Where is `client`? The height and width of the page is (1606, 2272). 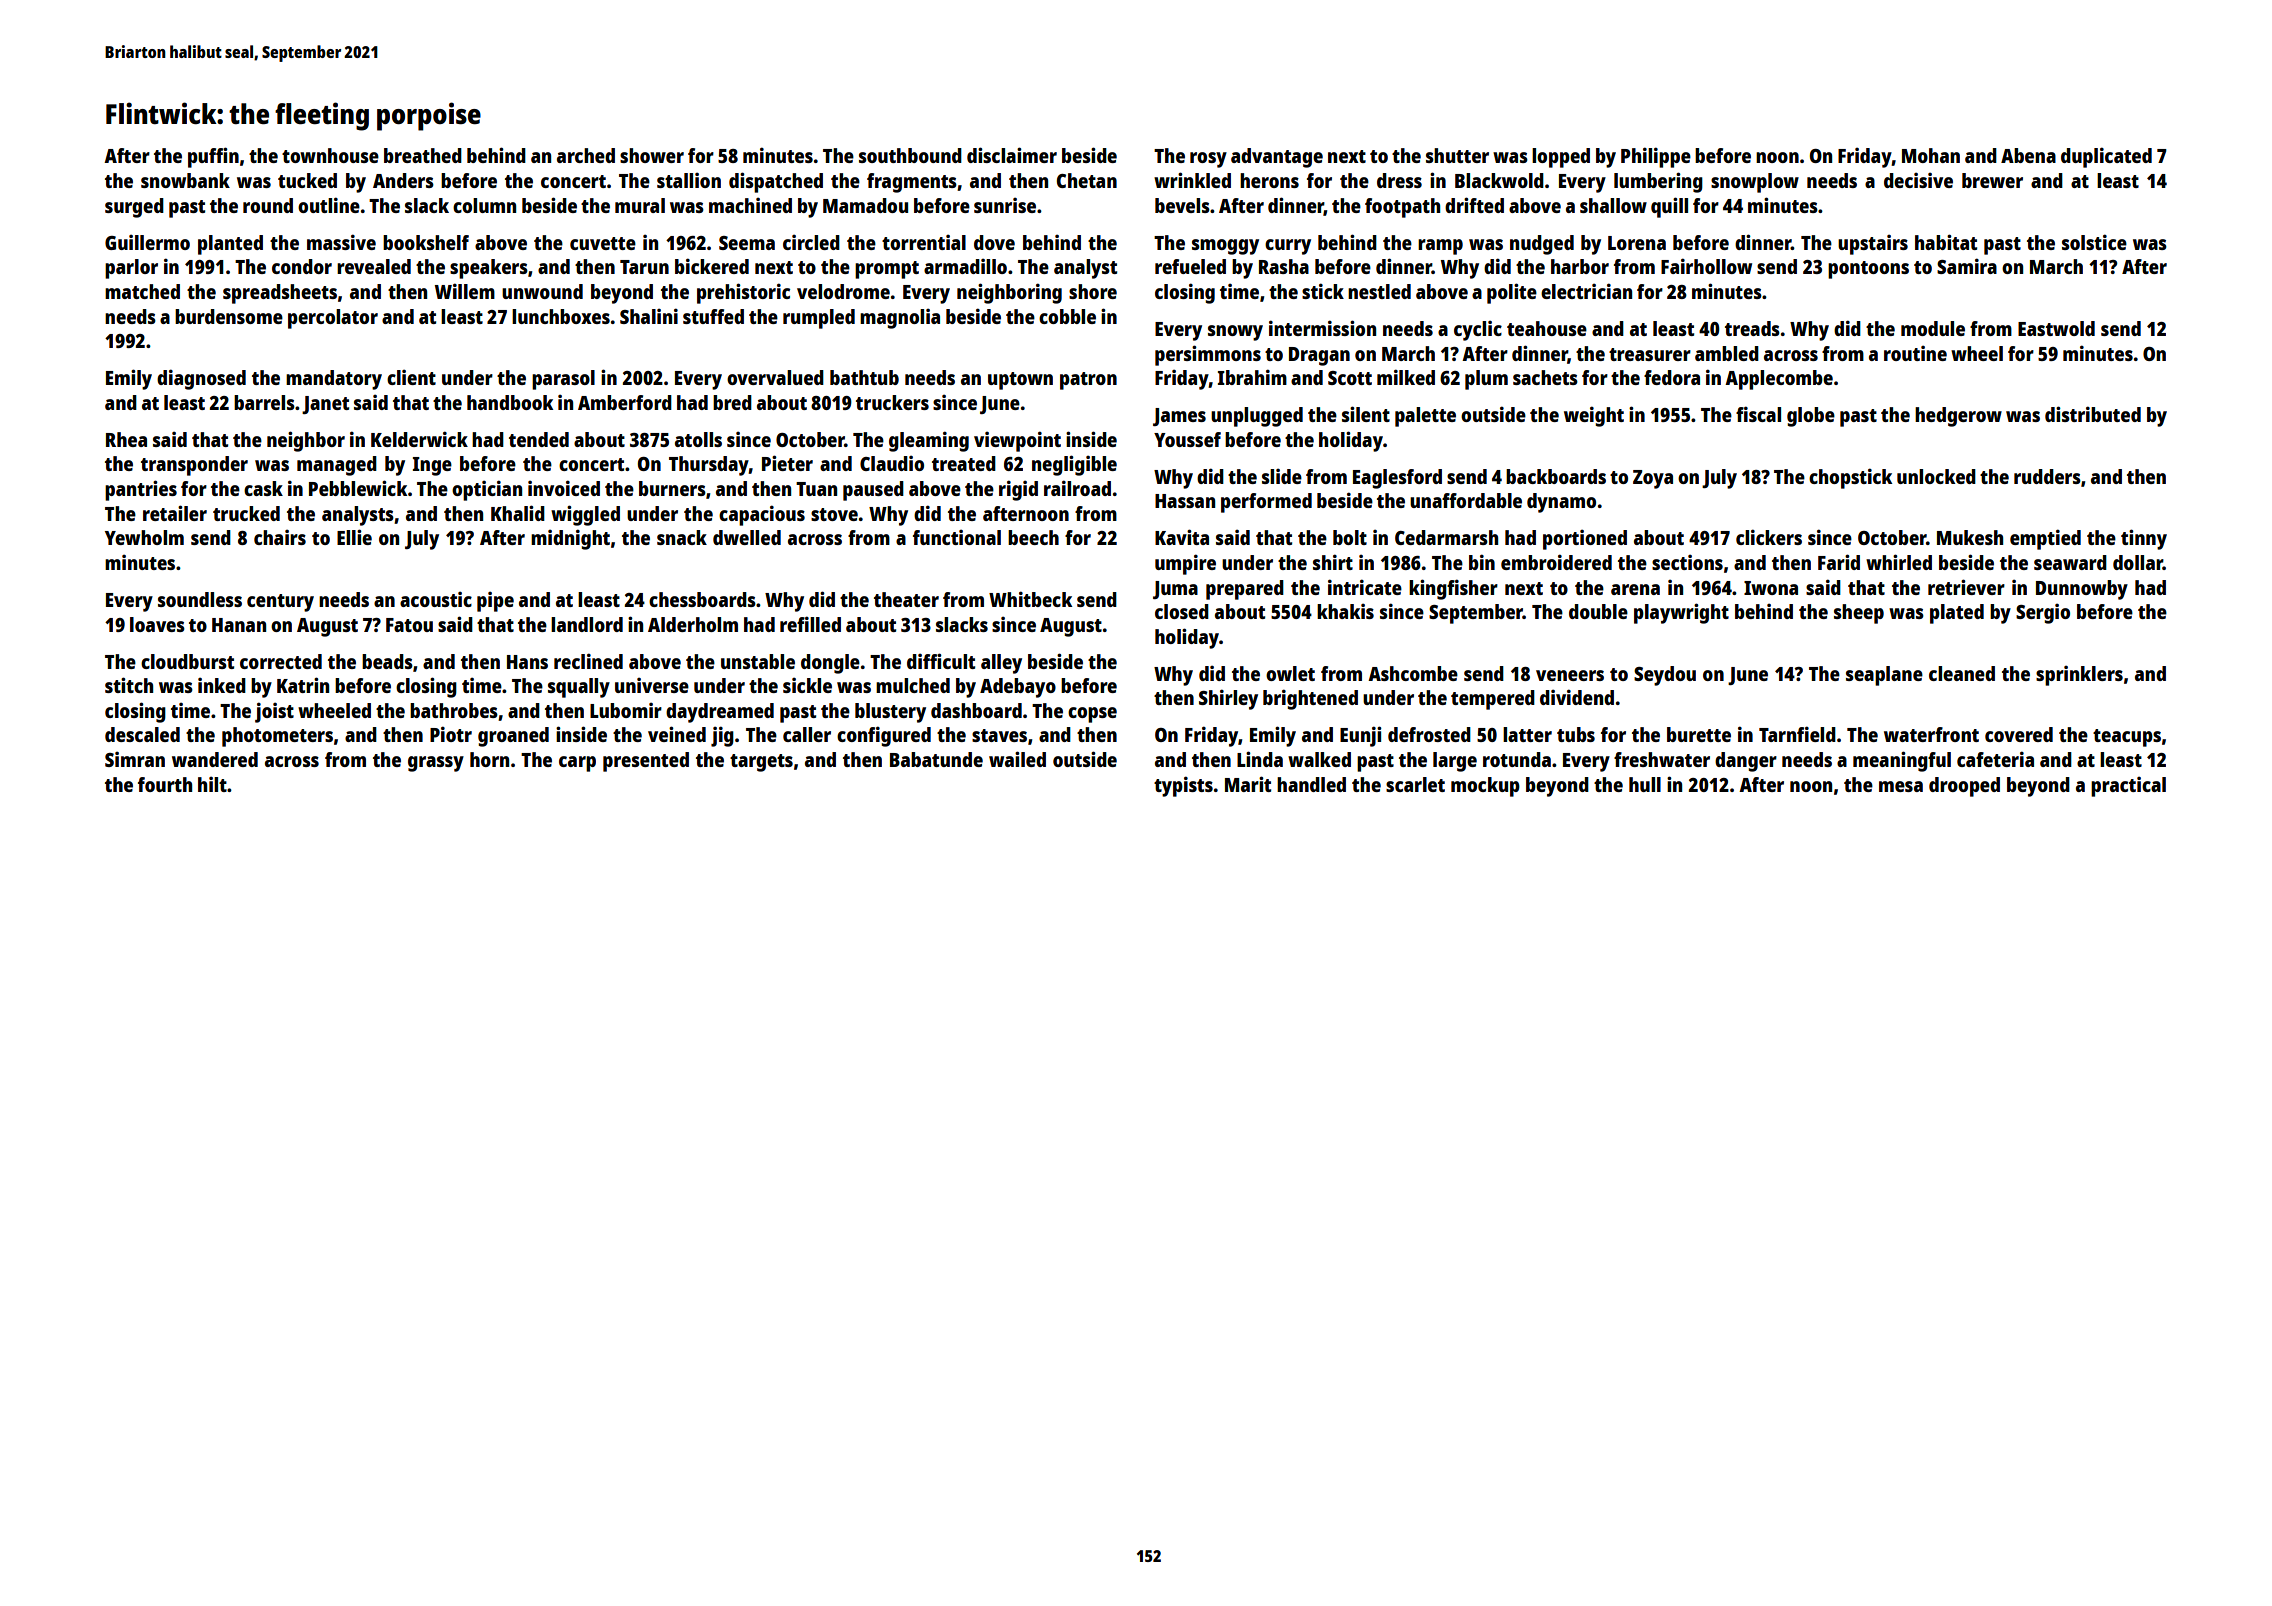 client is located at coordinates (411, 377).
